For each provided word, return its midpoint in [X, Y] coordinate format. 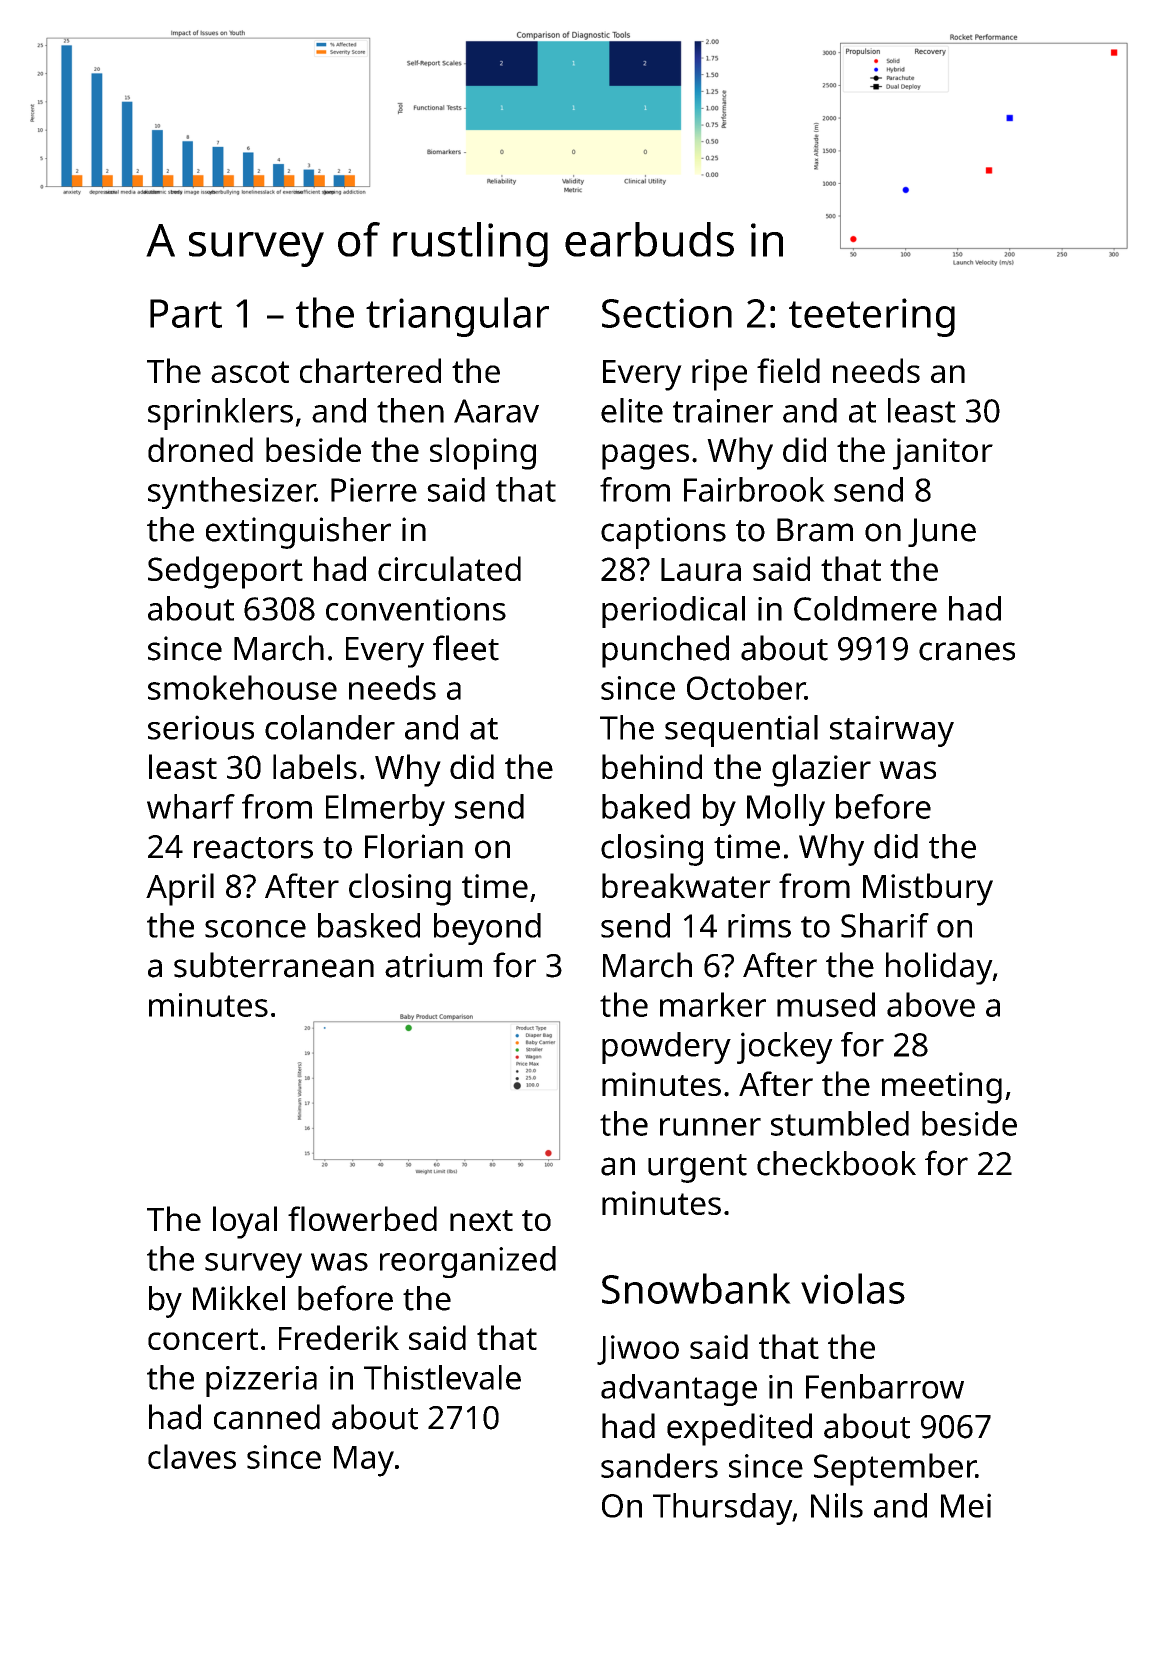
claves [192, 1456]
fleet [466, 648]
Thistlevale [442, 1377]
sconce [255, 929]
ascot [250, 372]
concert [203, 1339]
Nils [837, 1505]
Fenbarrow [885, 1386]
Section [667, 313]
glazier [821, 770]
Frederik [339, 1337]
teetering [872, 317]
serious [201, 727]
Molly [786, 810]
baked [646, 806]
